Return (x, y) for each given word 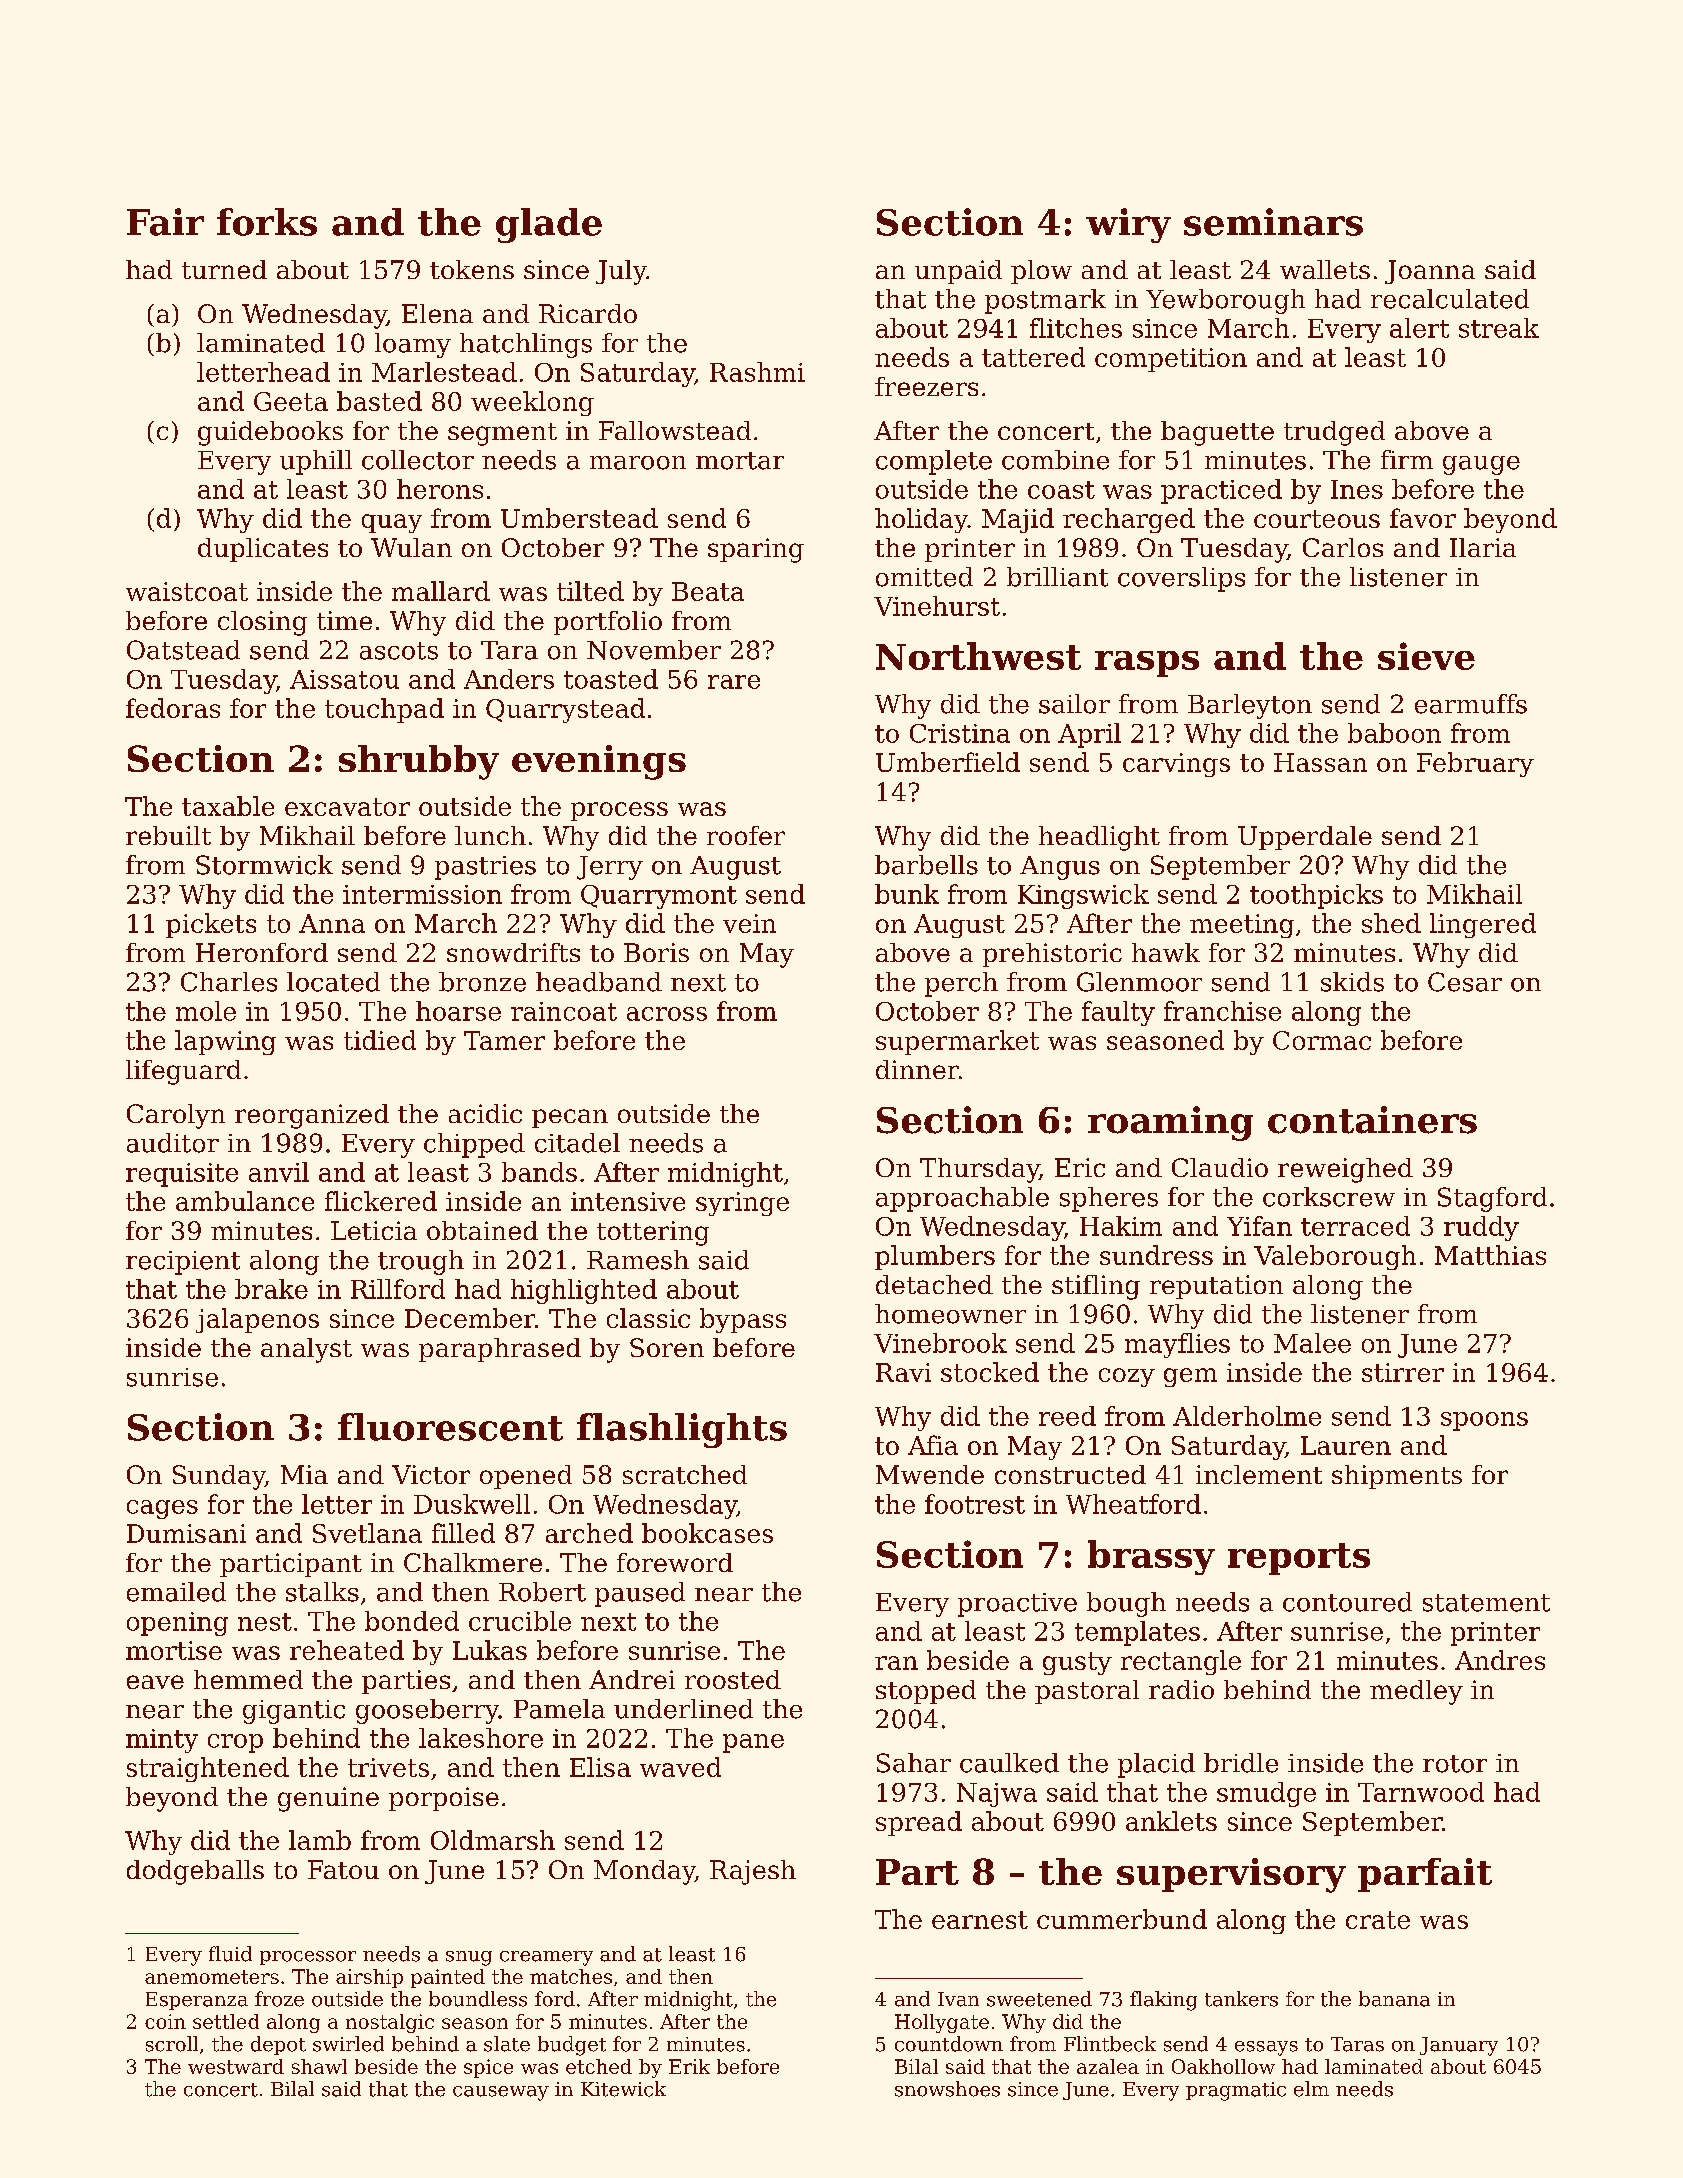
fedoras (173, 708)
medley (1416, 1692)
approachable (962, 1199)
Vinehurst (937, 606)
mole (206, 1011)
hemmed (248, 1679)
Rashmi (757, 372)
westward (236, 2066)
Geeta (291, 401)
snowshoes (947, 2089)
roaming (1170, 1123)
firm (1407, 459)
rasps (1147, 664)
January (1459, 2046)
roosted (733, 1679)
